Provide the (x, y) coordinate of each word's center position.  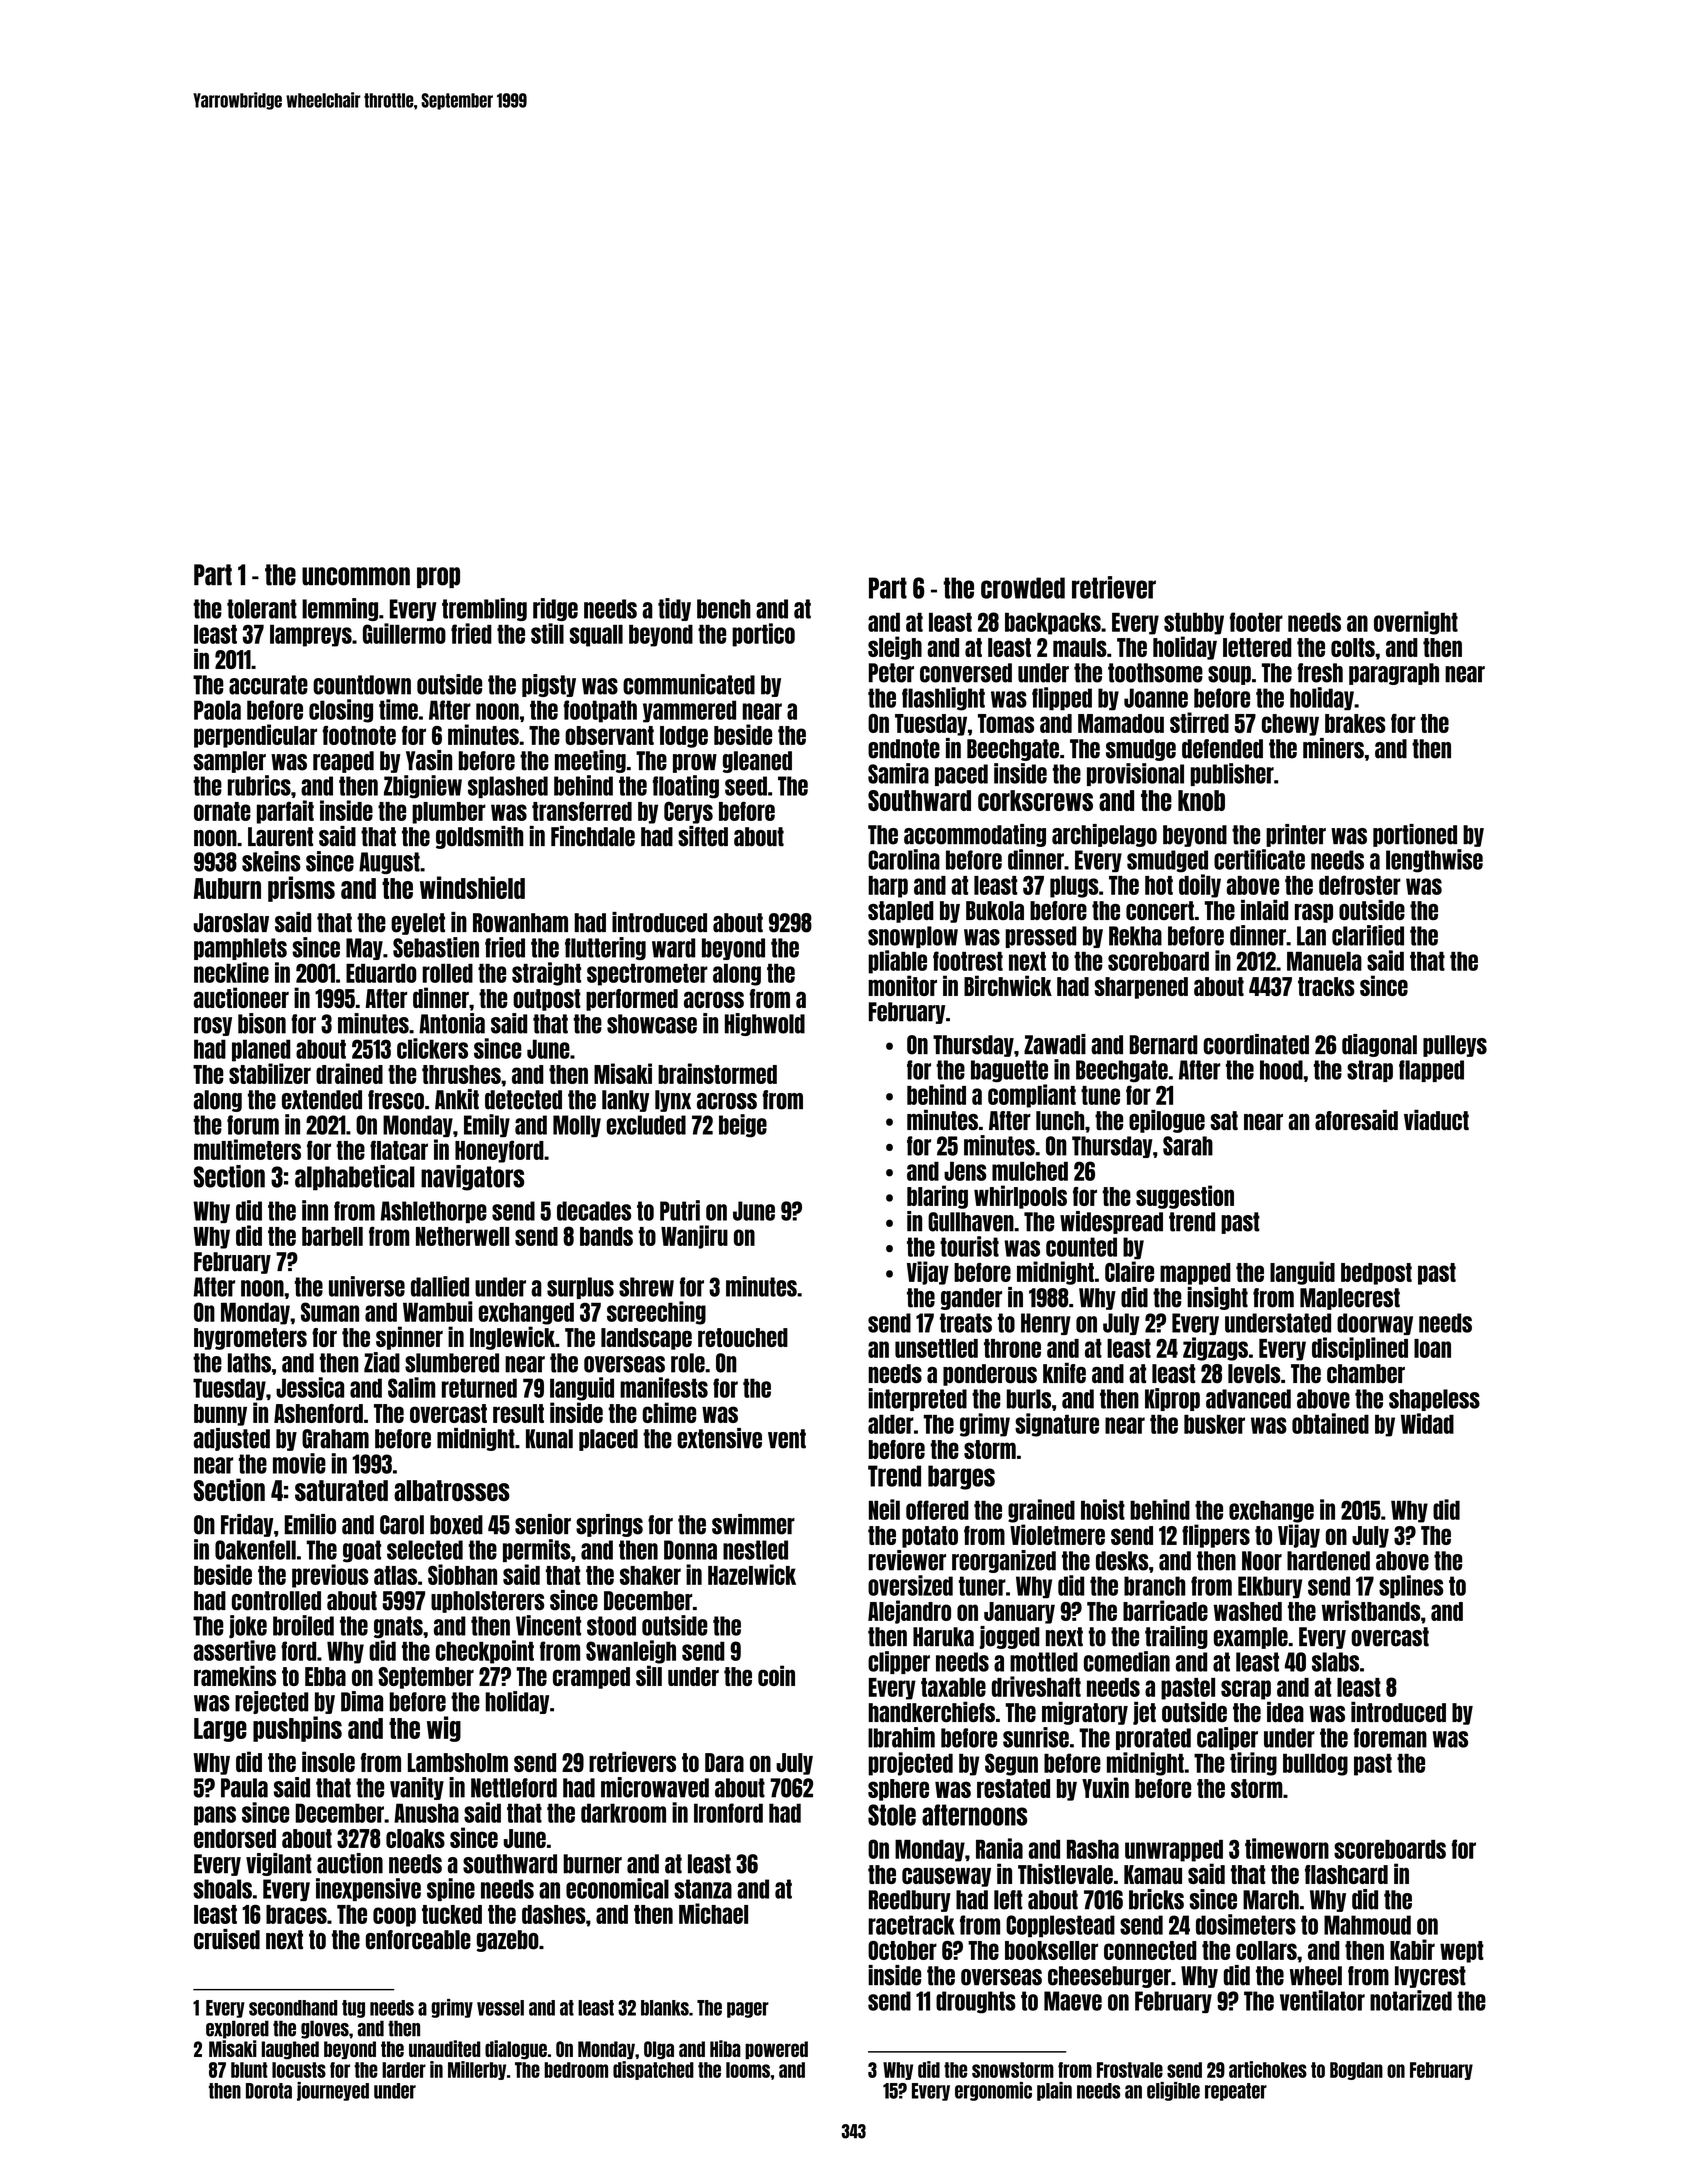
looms (748, 2070)
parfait (285, 812)
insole (328, 1761)
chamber (1366, 1373)
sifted (703, 836)
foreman (1390, 1738)
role (688, 1363)
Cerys (688, 812)
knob (1201, 800)
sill (649, 1675)
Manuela (1324, 961)
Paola (217, 710)
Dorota (269, 2091)
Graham (335, 1439)
